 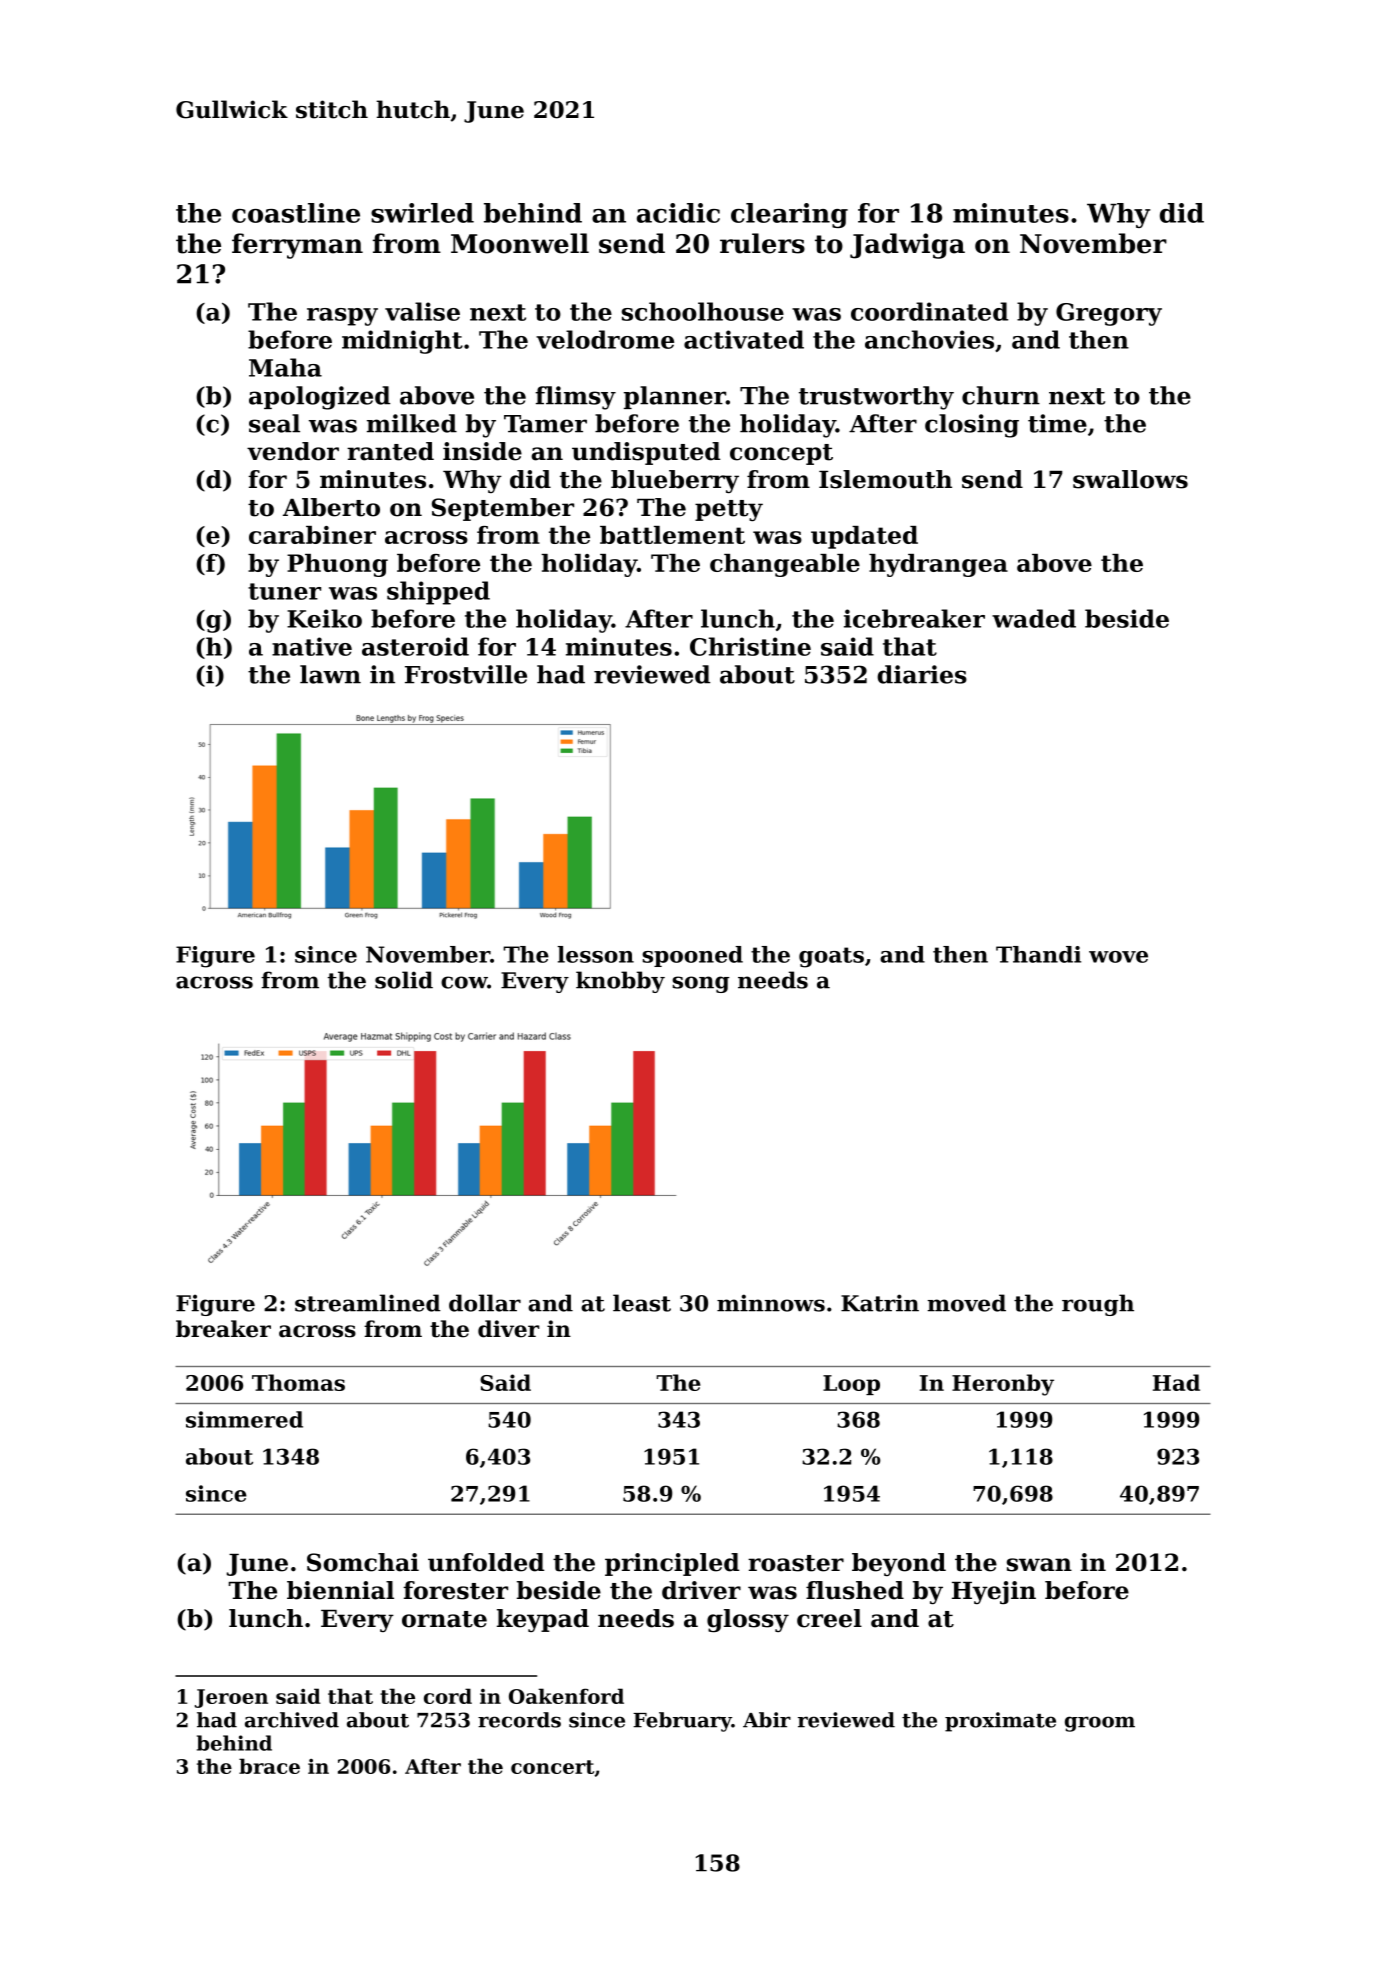 I want to click on unfolded, so click(x=486, y=1562).
